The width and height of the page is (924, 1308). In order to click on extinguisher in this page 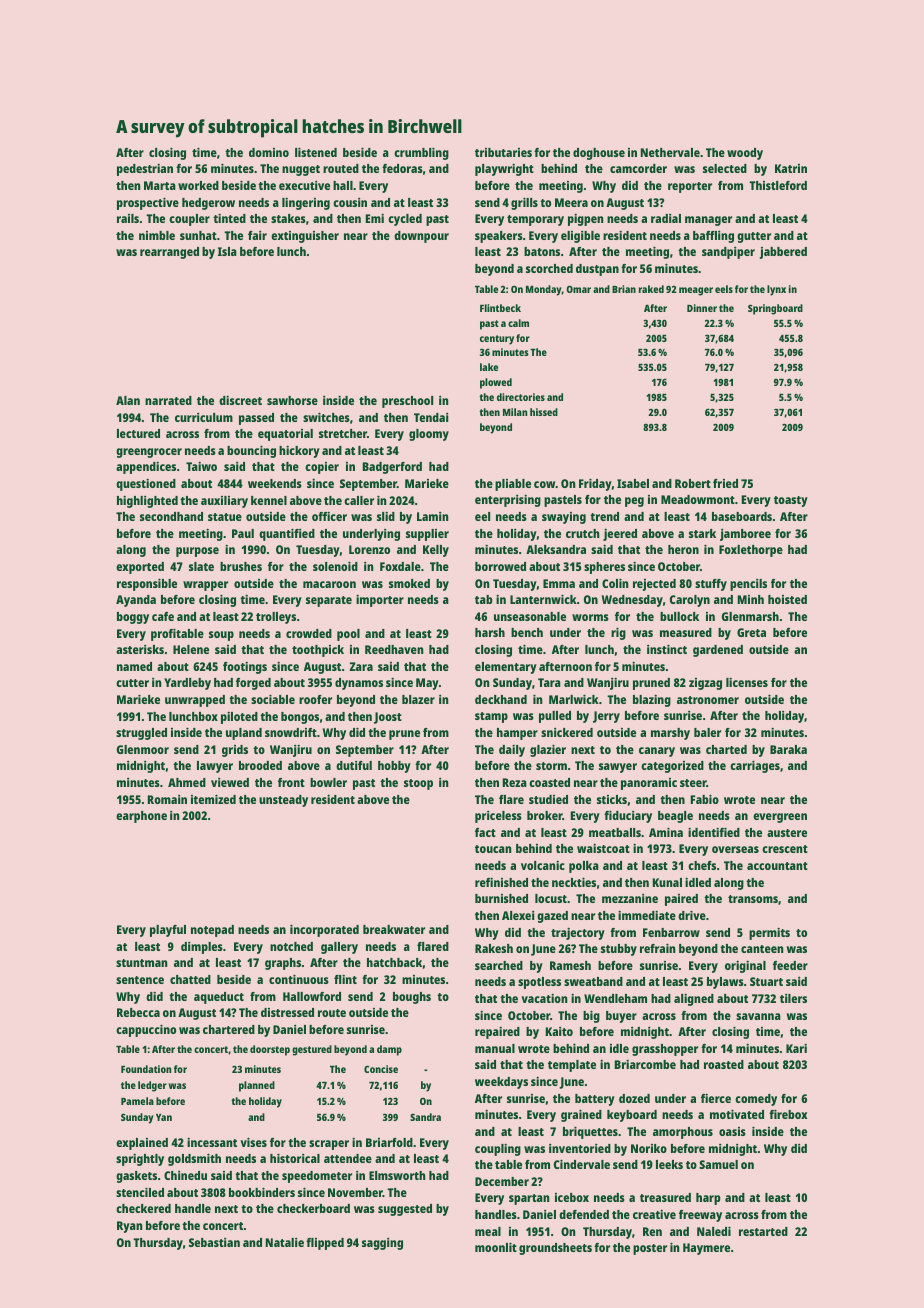, I will do `click(305, 237)`.
